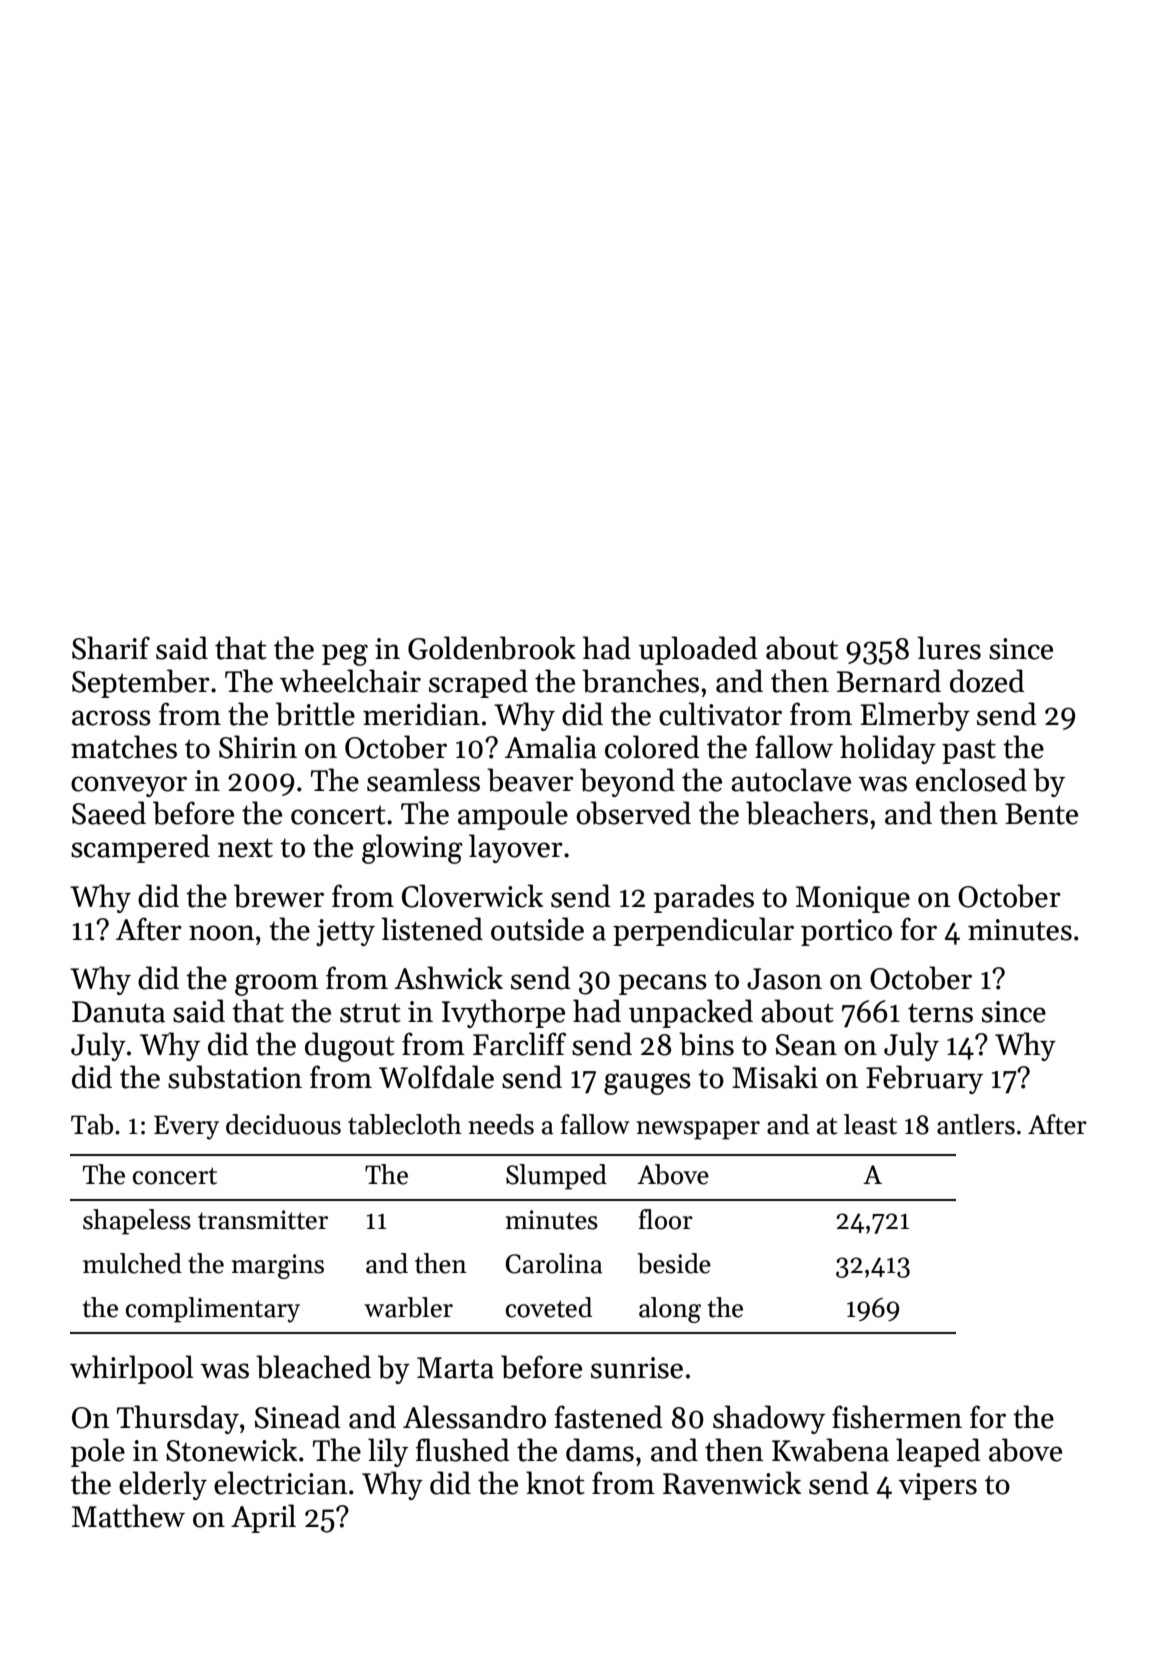 The image size is (1165, 1654). What do you see at coordinates (111, 648) in the screenshot?
I see `Sharif` at bounding box center [111, 648].
